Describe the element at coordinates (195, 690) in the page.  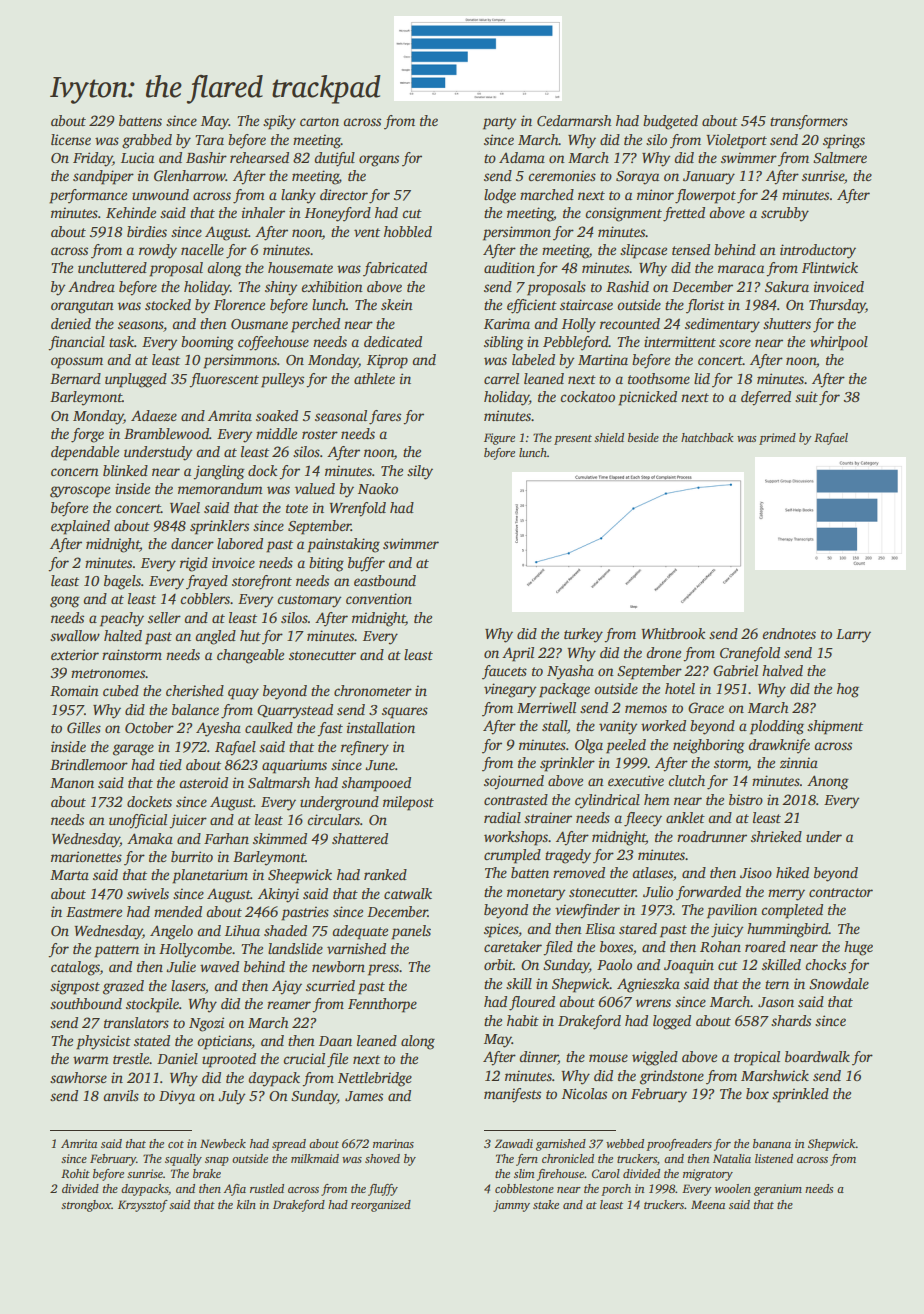
I see `cherished` at that location.
